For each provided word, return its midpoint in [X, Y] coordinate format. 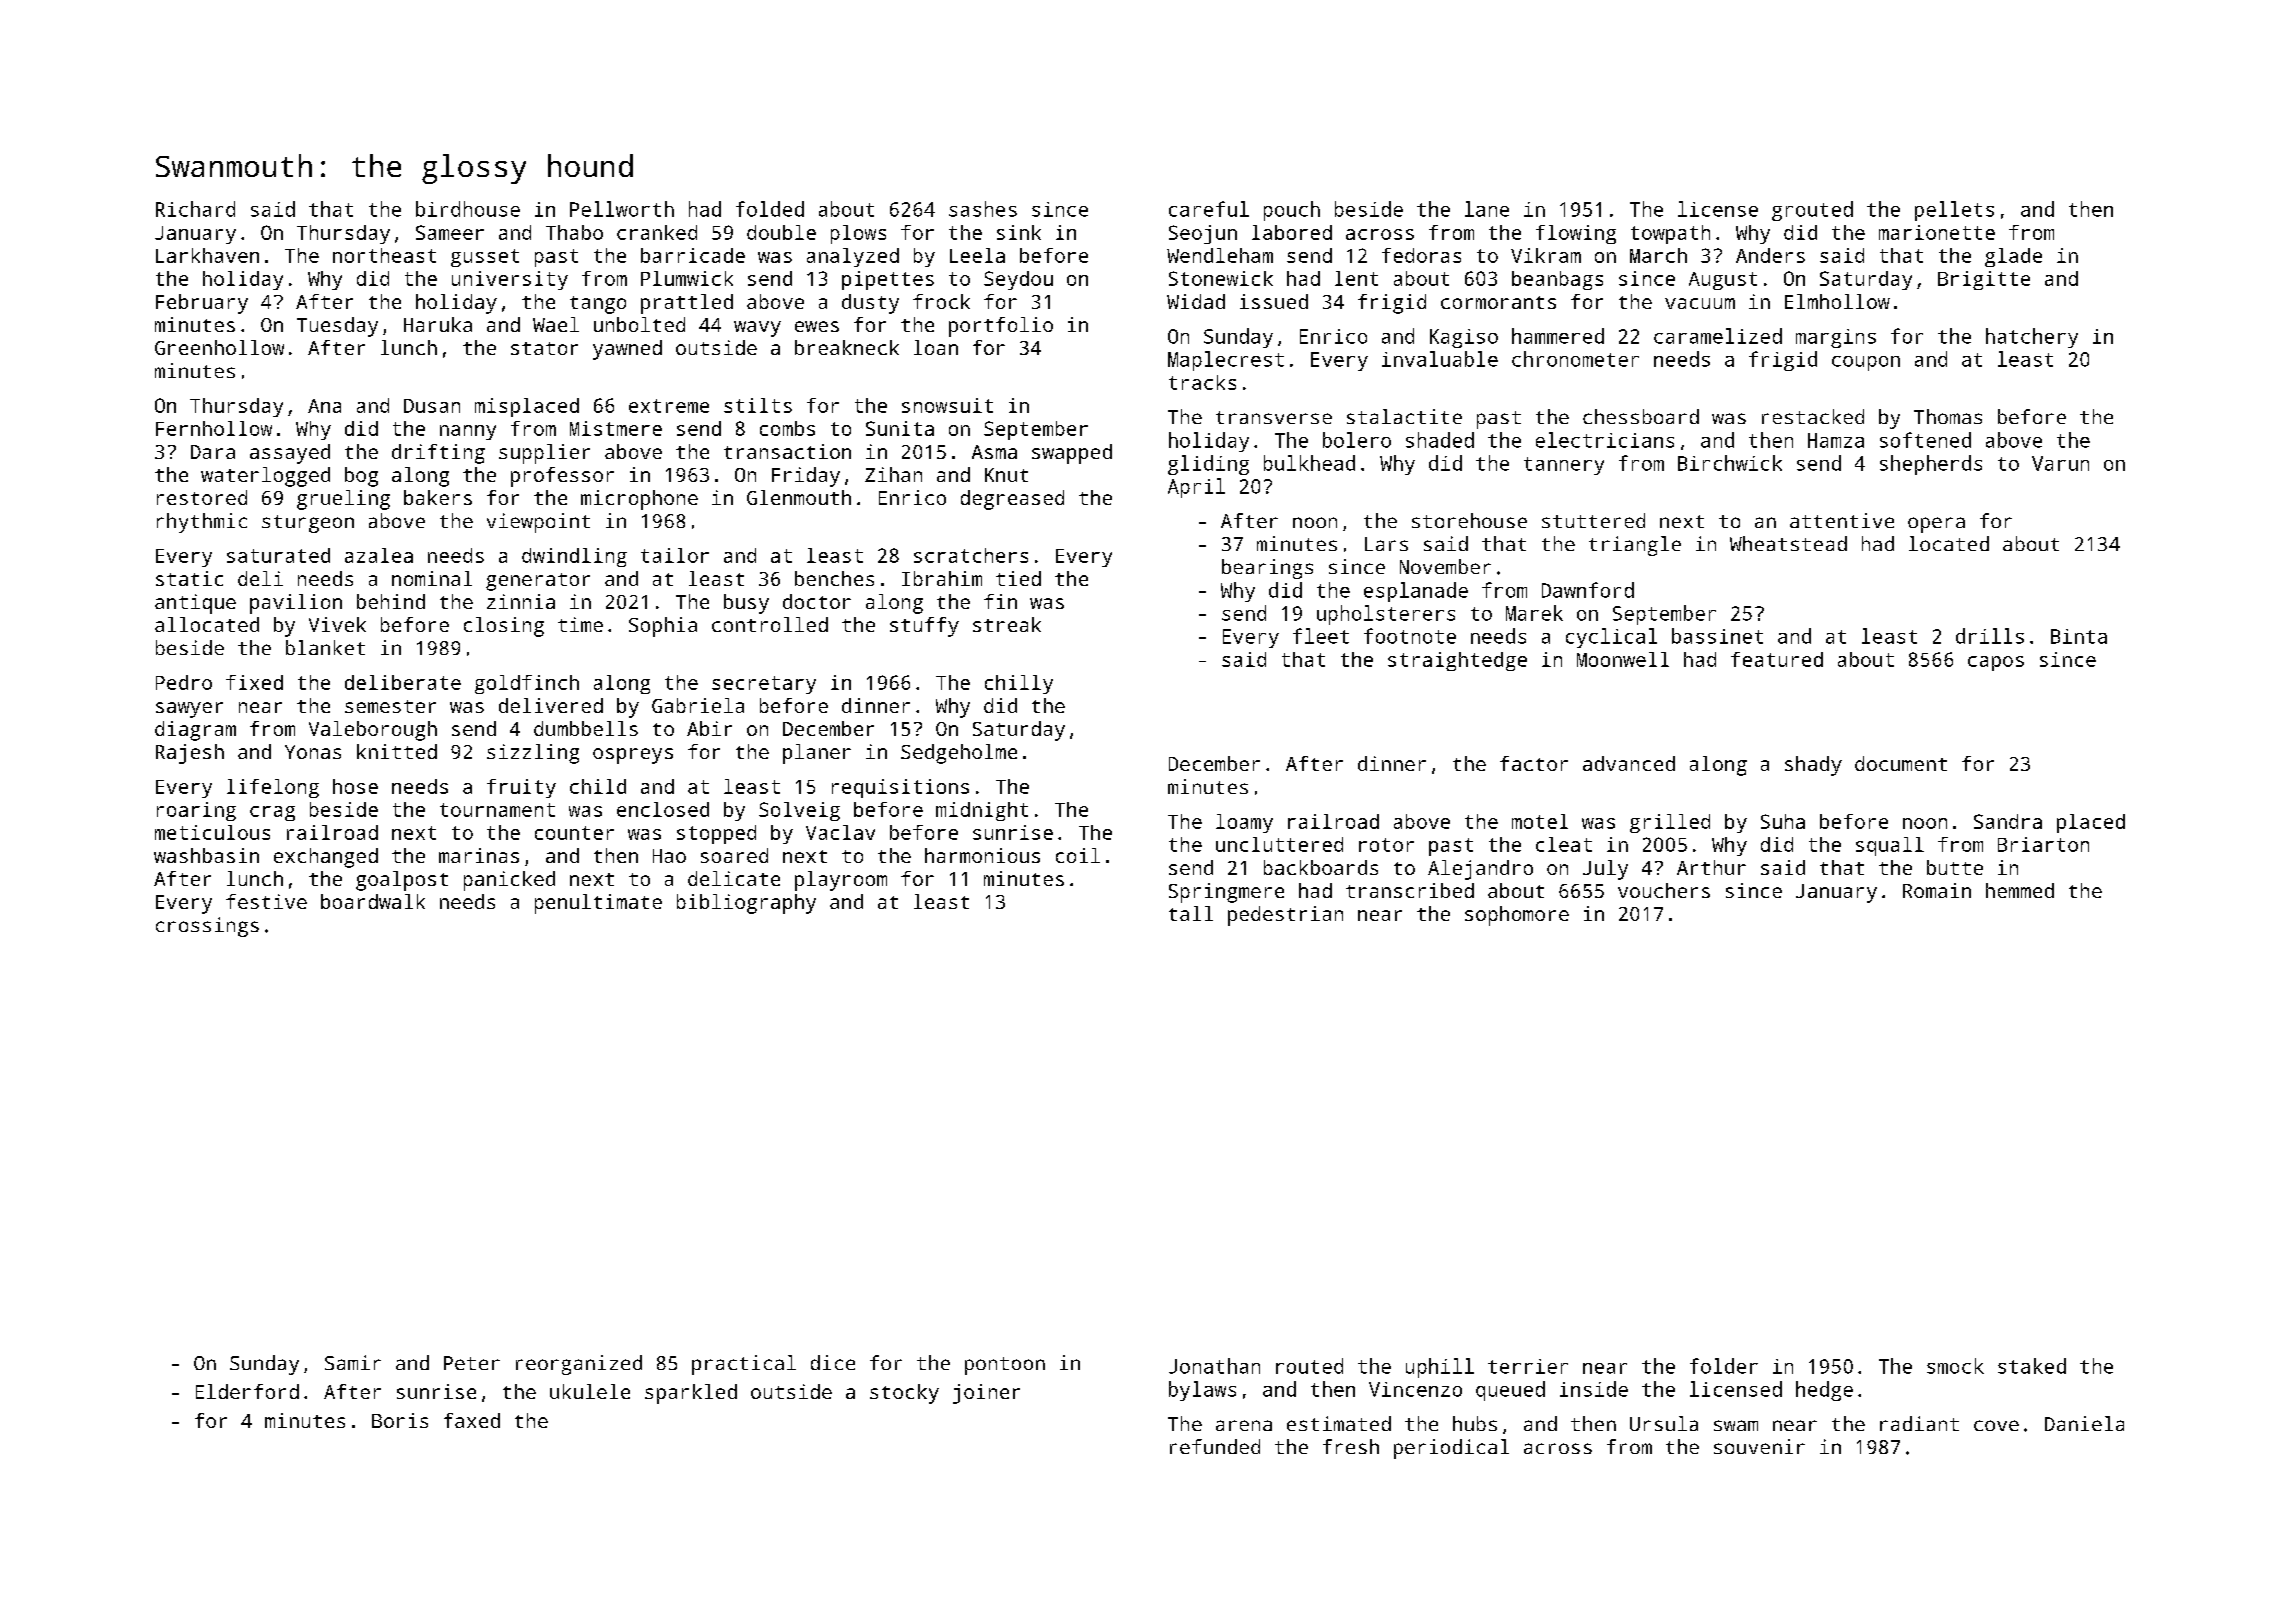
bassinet [1717, 636]
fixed [254, 682]
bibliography [746, 904]
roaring [196, 811]
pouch [1292, 211]
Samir [353, 1362]
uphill [1440, 1368]
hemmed [2020, 890]
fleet [1321, 636]
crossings [207, 927]
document [1901, 763]
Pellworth [622, 209]
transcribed [1410, 890]
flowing [1576, 234]
